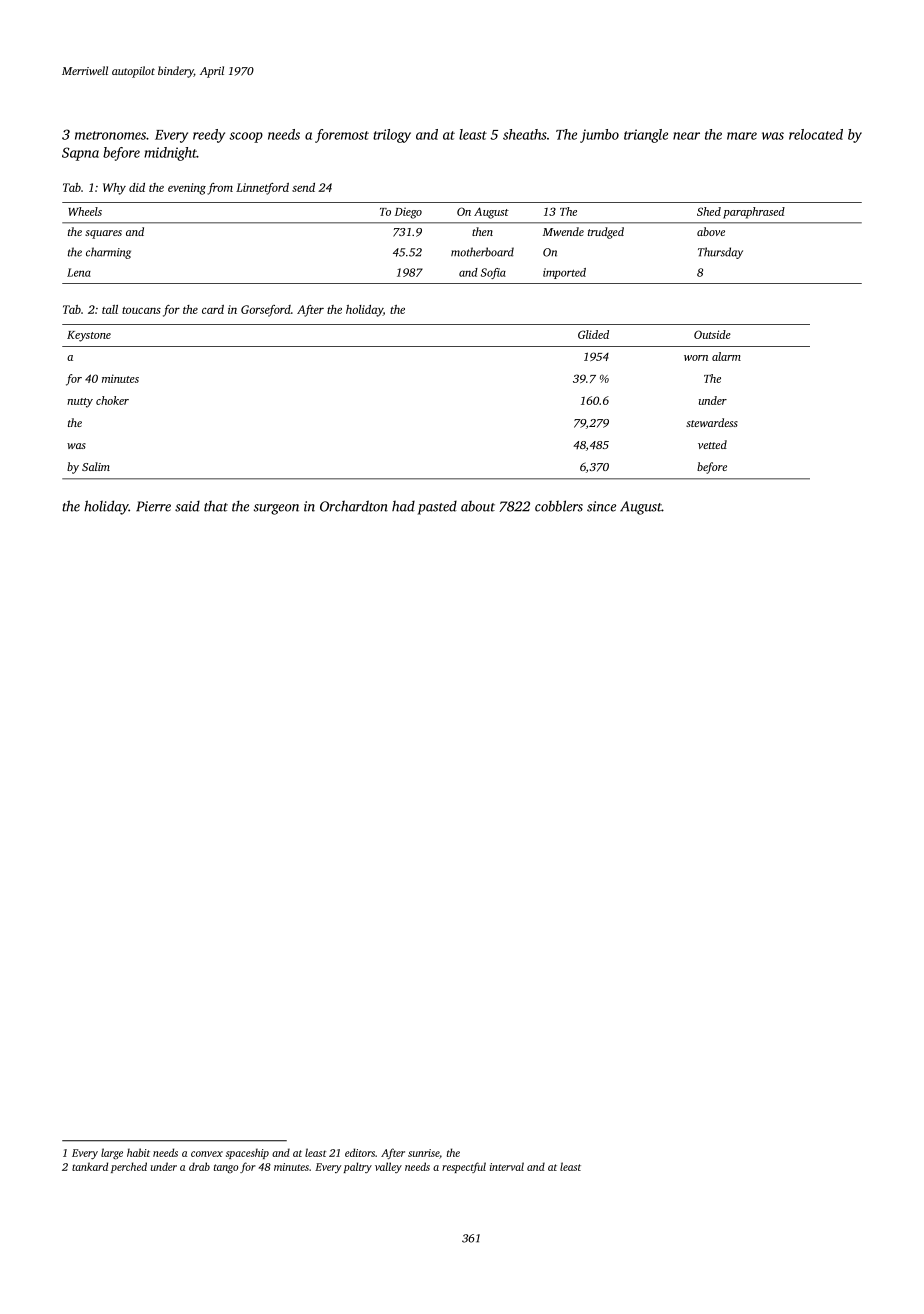 This page has height=1314, width=924. Describe the element at coordinates (360, 1152) in the page. I see `editors` at that location.
